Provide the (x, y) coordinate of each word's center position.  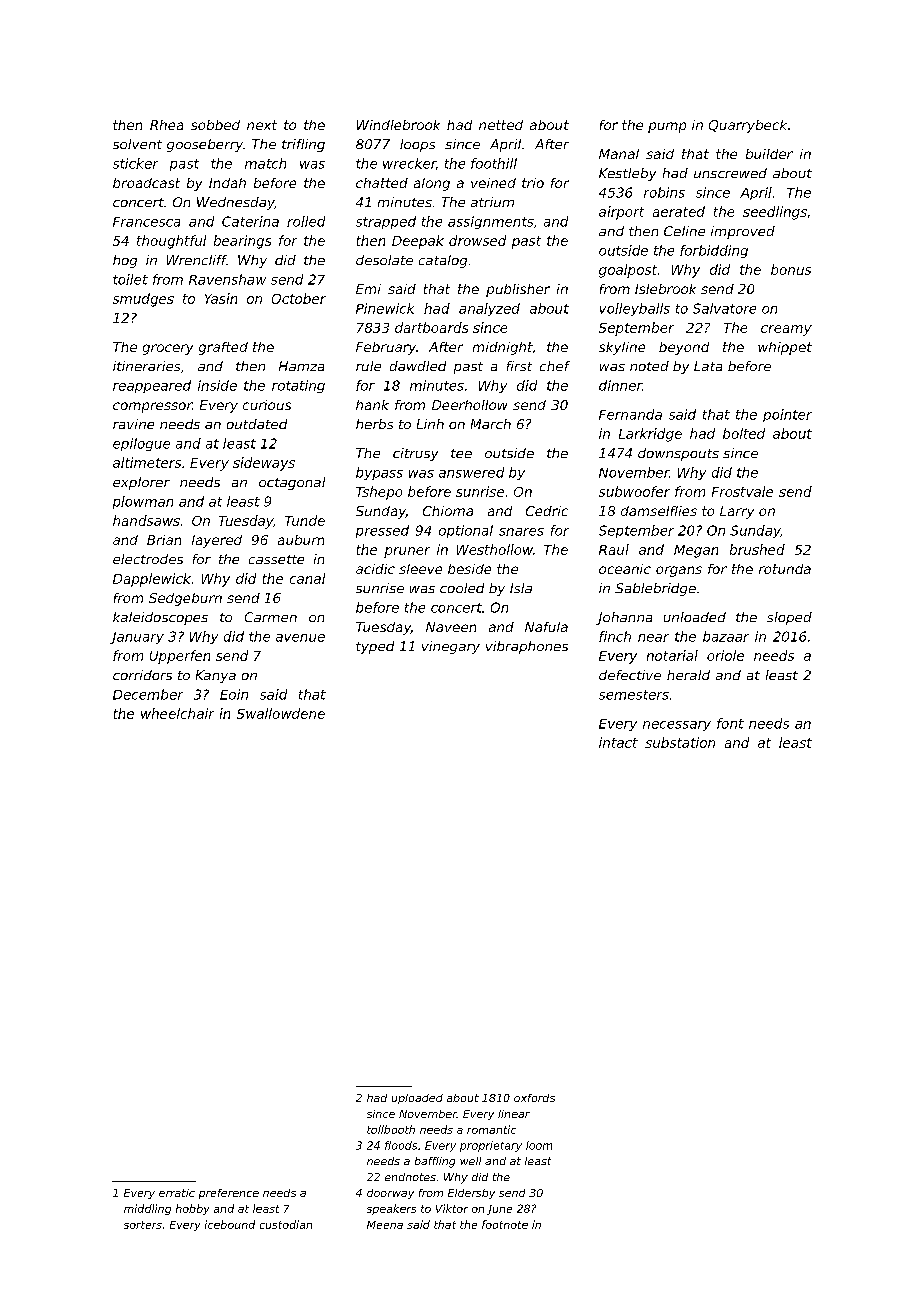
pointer (787, 415)
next (262, 125)
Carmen (271, 617)
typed (375, 647)
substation (680, 742)
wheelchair (177, 713)
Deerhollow (469, 405)
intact (618, 742)
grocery (168, 349)
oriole (725, 655)
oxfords (534, 1098)
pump (667, 127)
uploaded (417, 1099)
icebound (230, 1224)
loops (417, 145)
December (148, 694)
